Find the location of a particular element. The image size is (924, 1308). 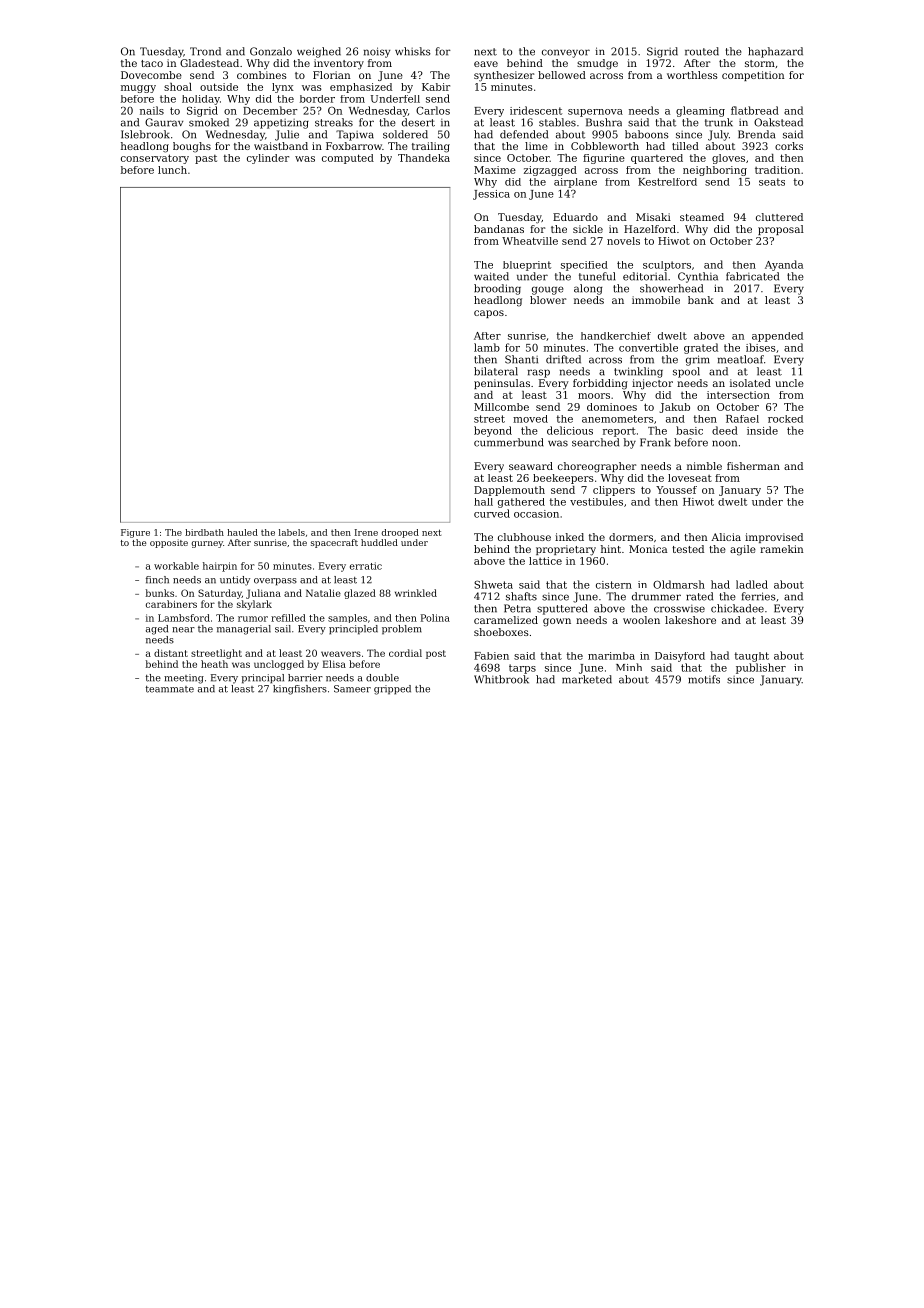

bandanas is located at coordinates (499, 229).
